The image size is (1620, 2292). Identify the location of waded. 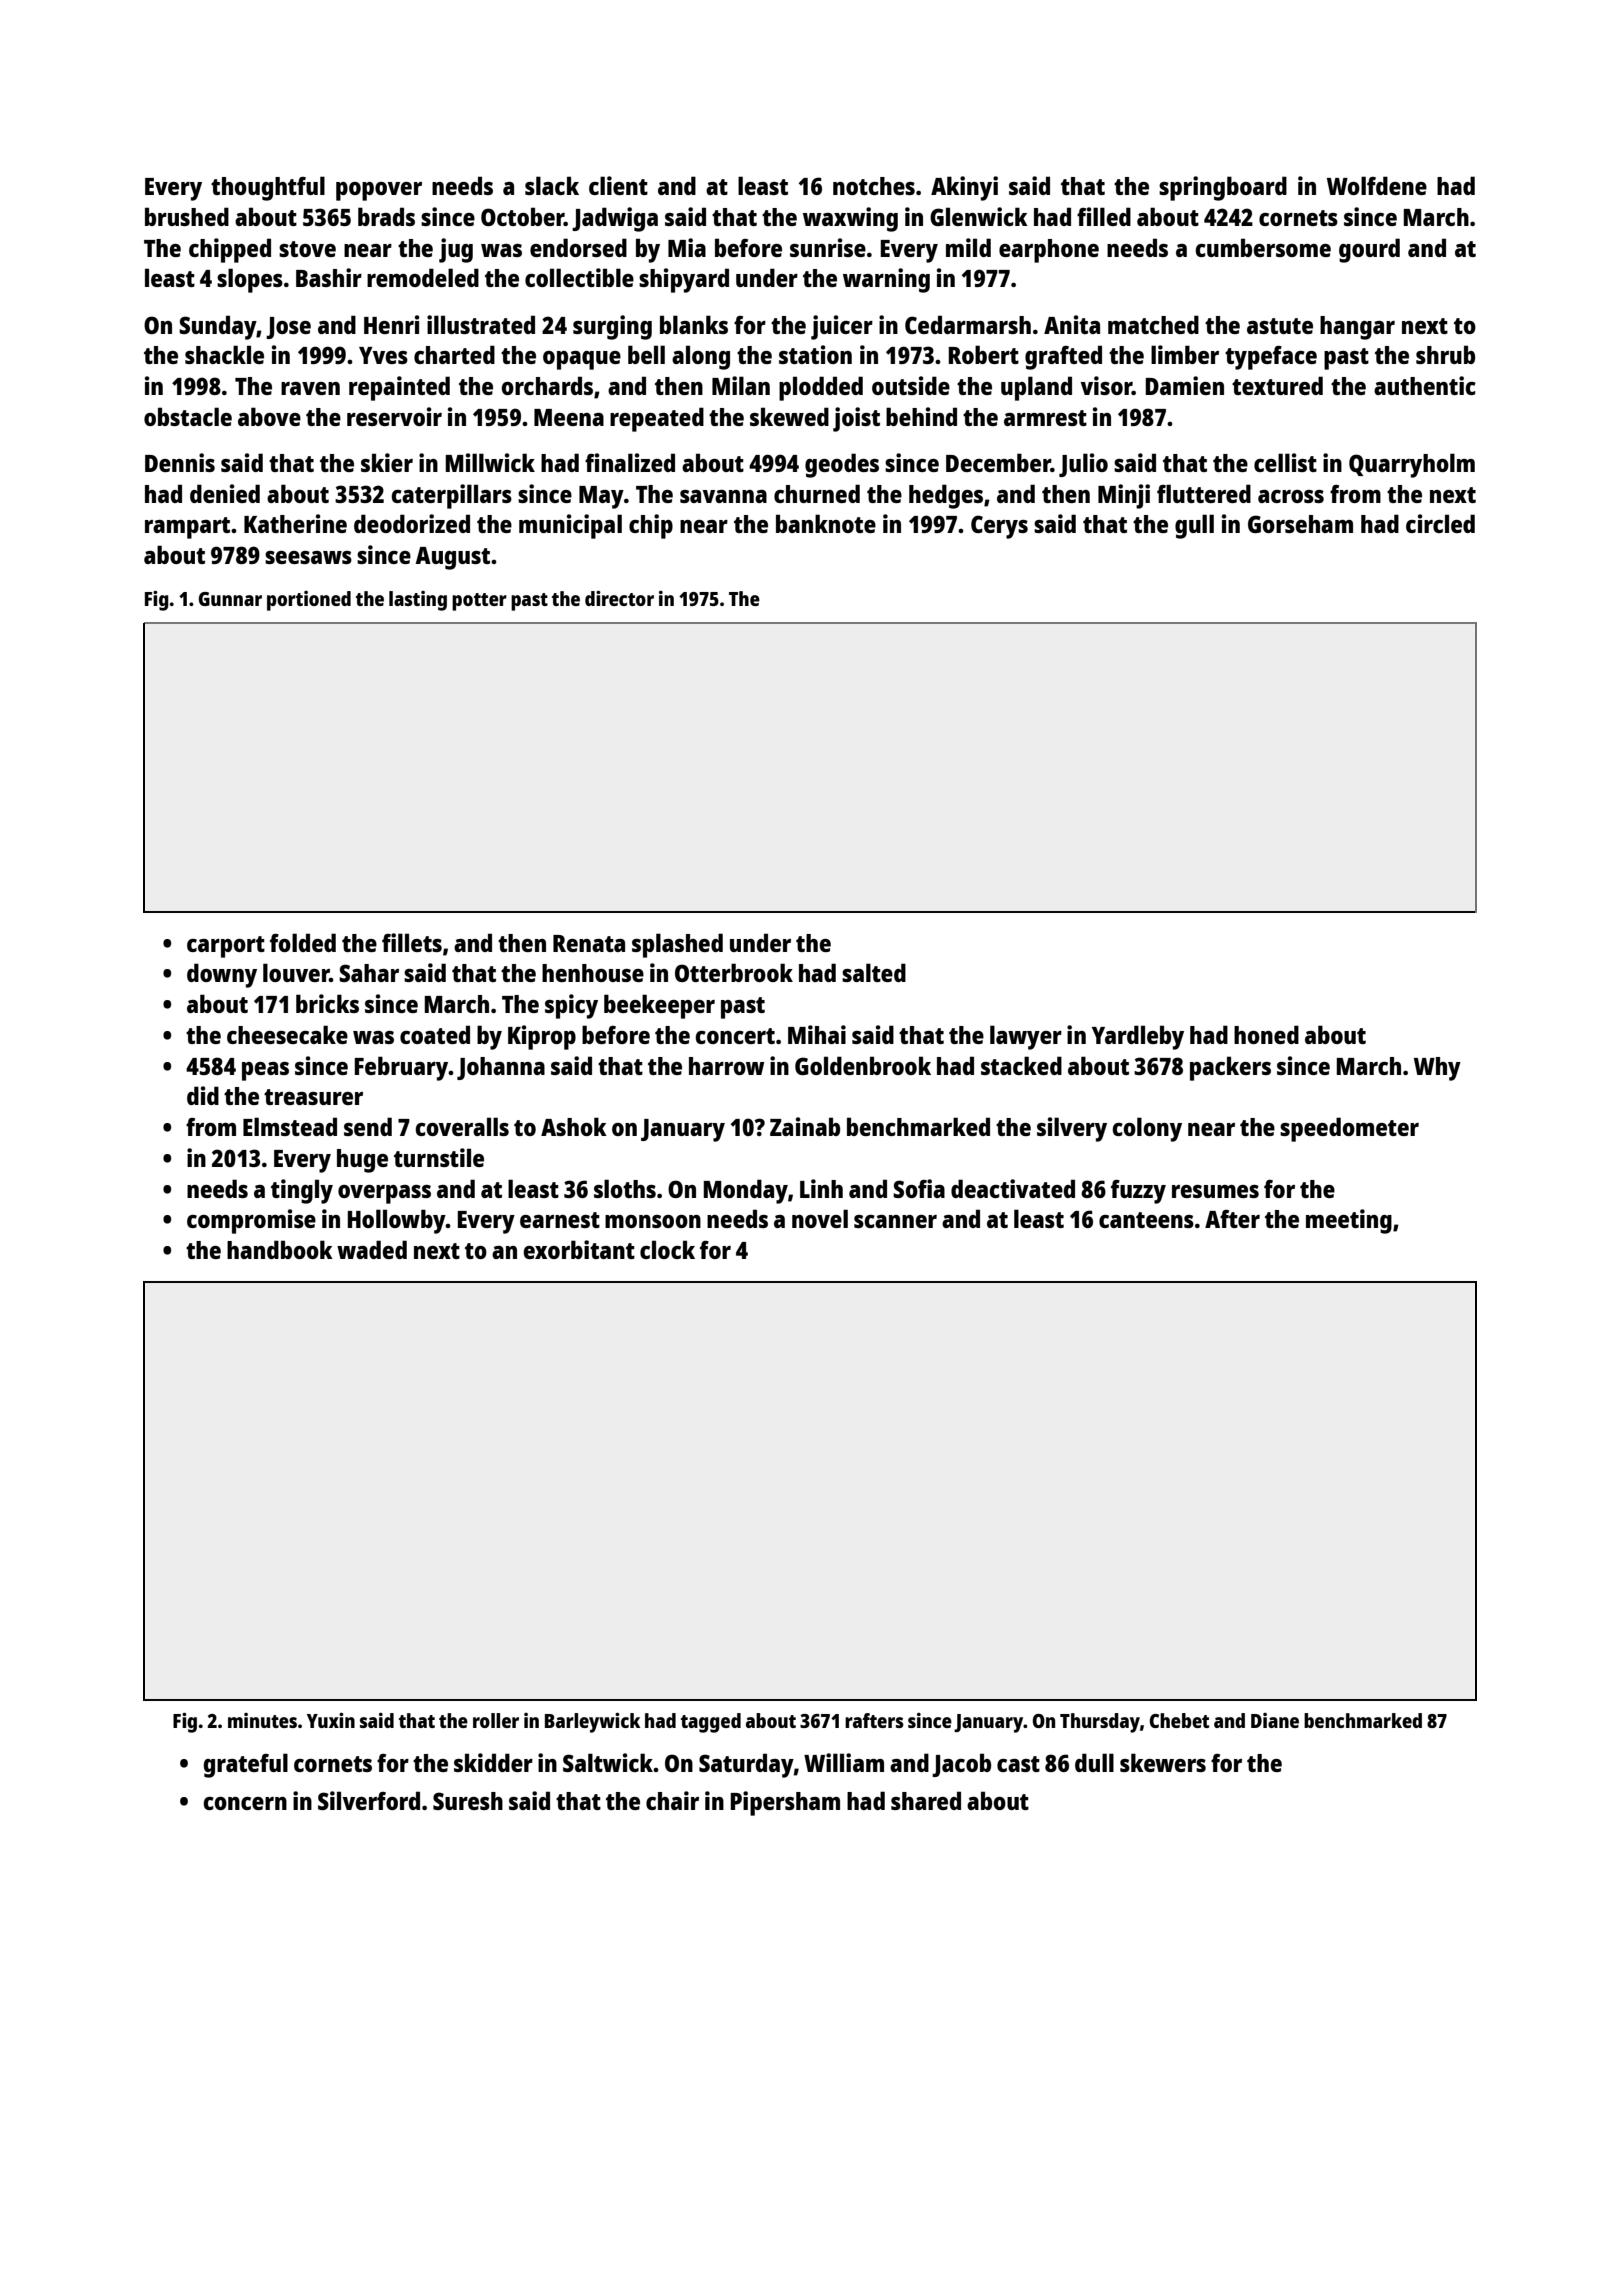
(372, 1249).
